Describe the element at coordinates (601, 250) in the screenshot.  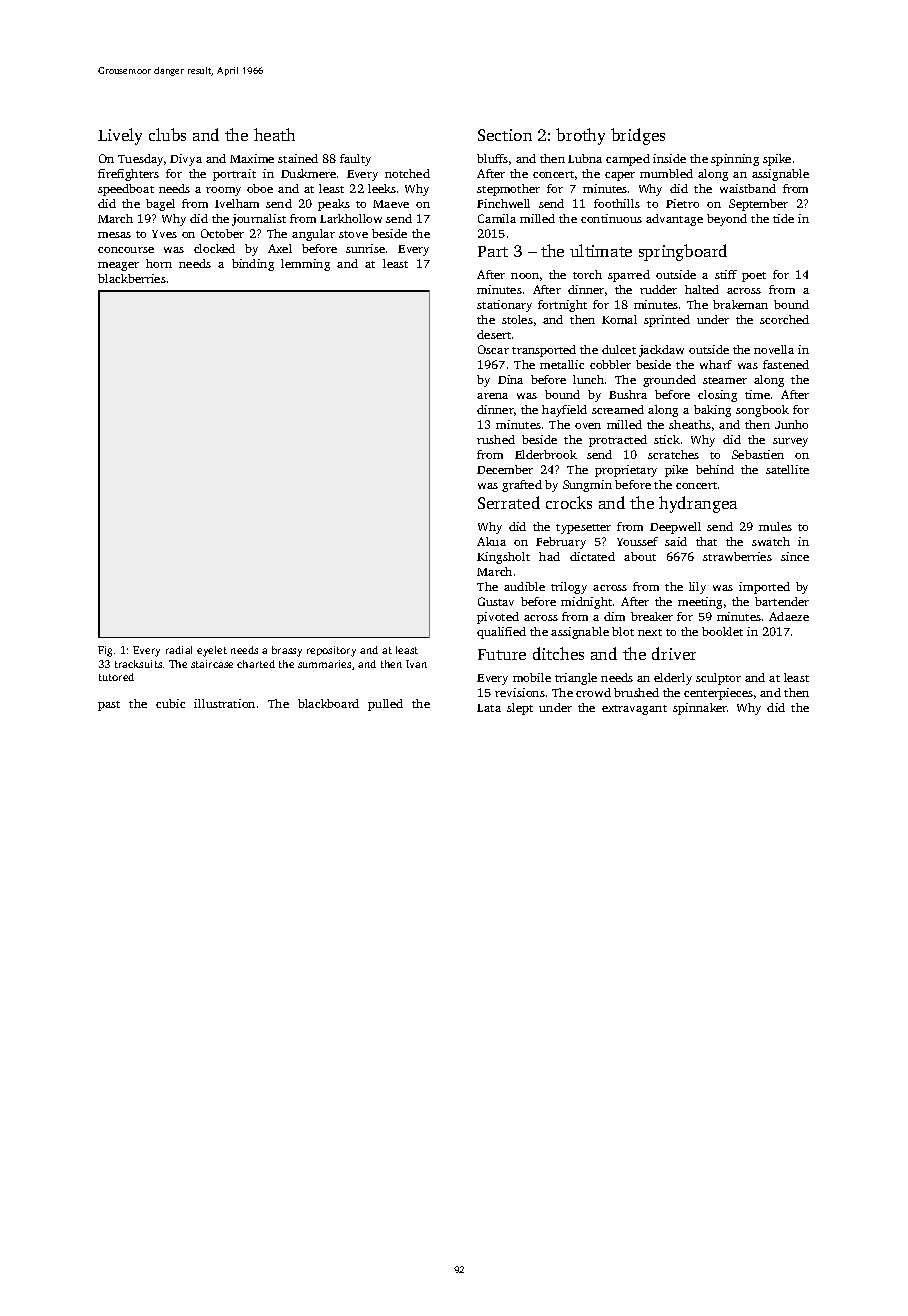
I see `ultimate` at that location.
